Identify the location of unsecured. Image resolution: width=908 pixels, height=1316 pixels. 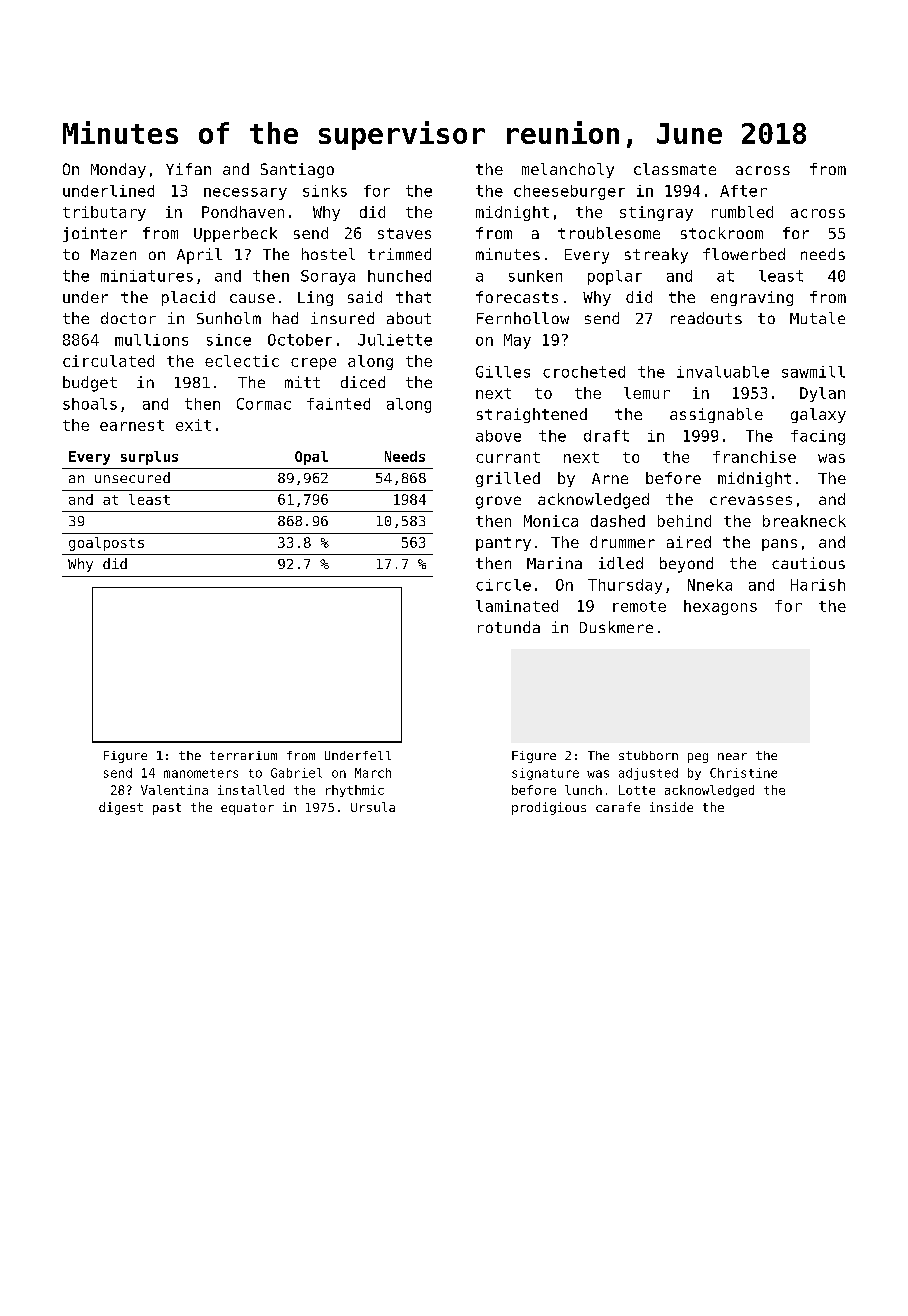
(132, 477).
